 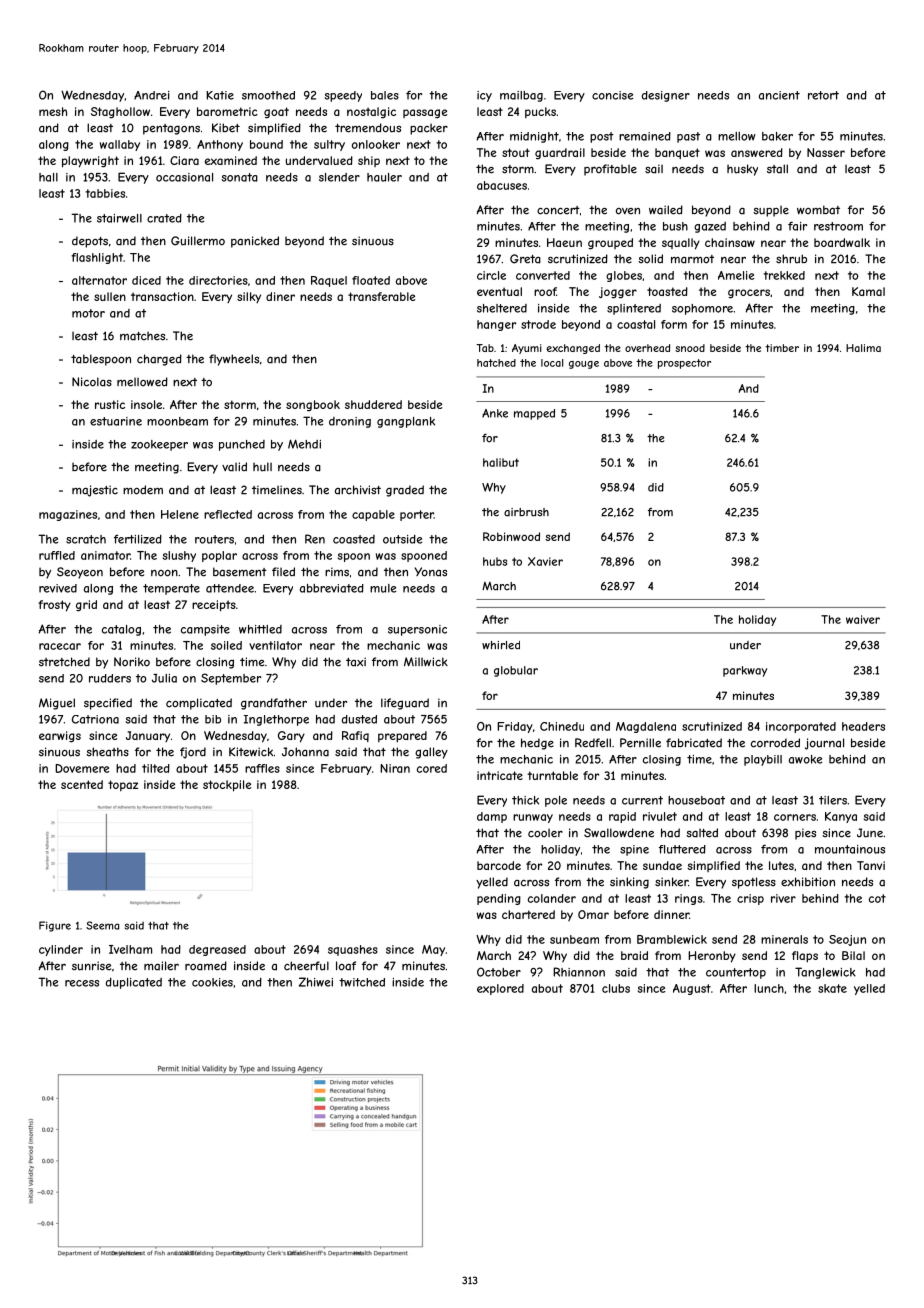 I want to click on braid, so click(x=634, y=955).
